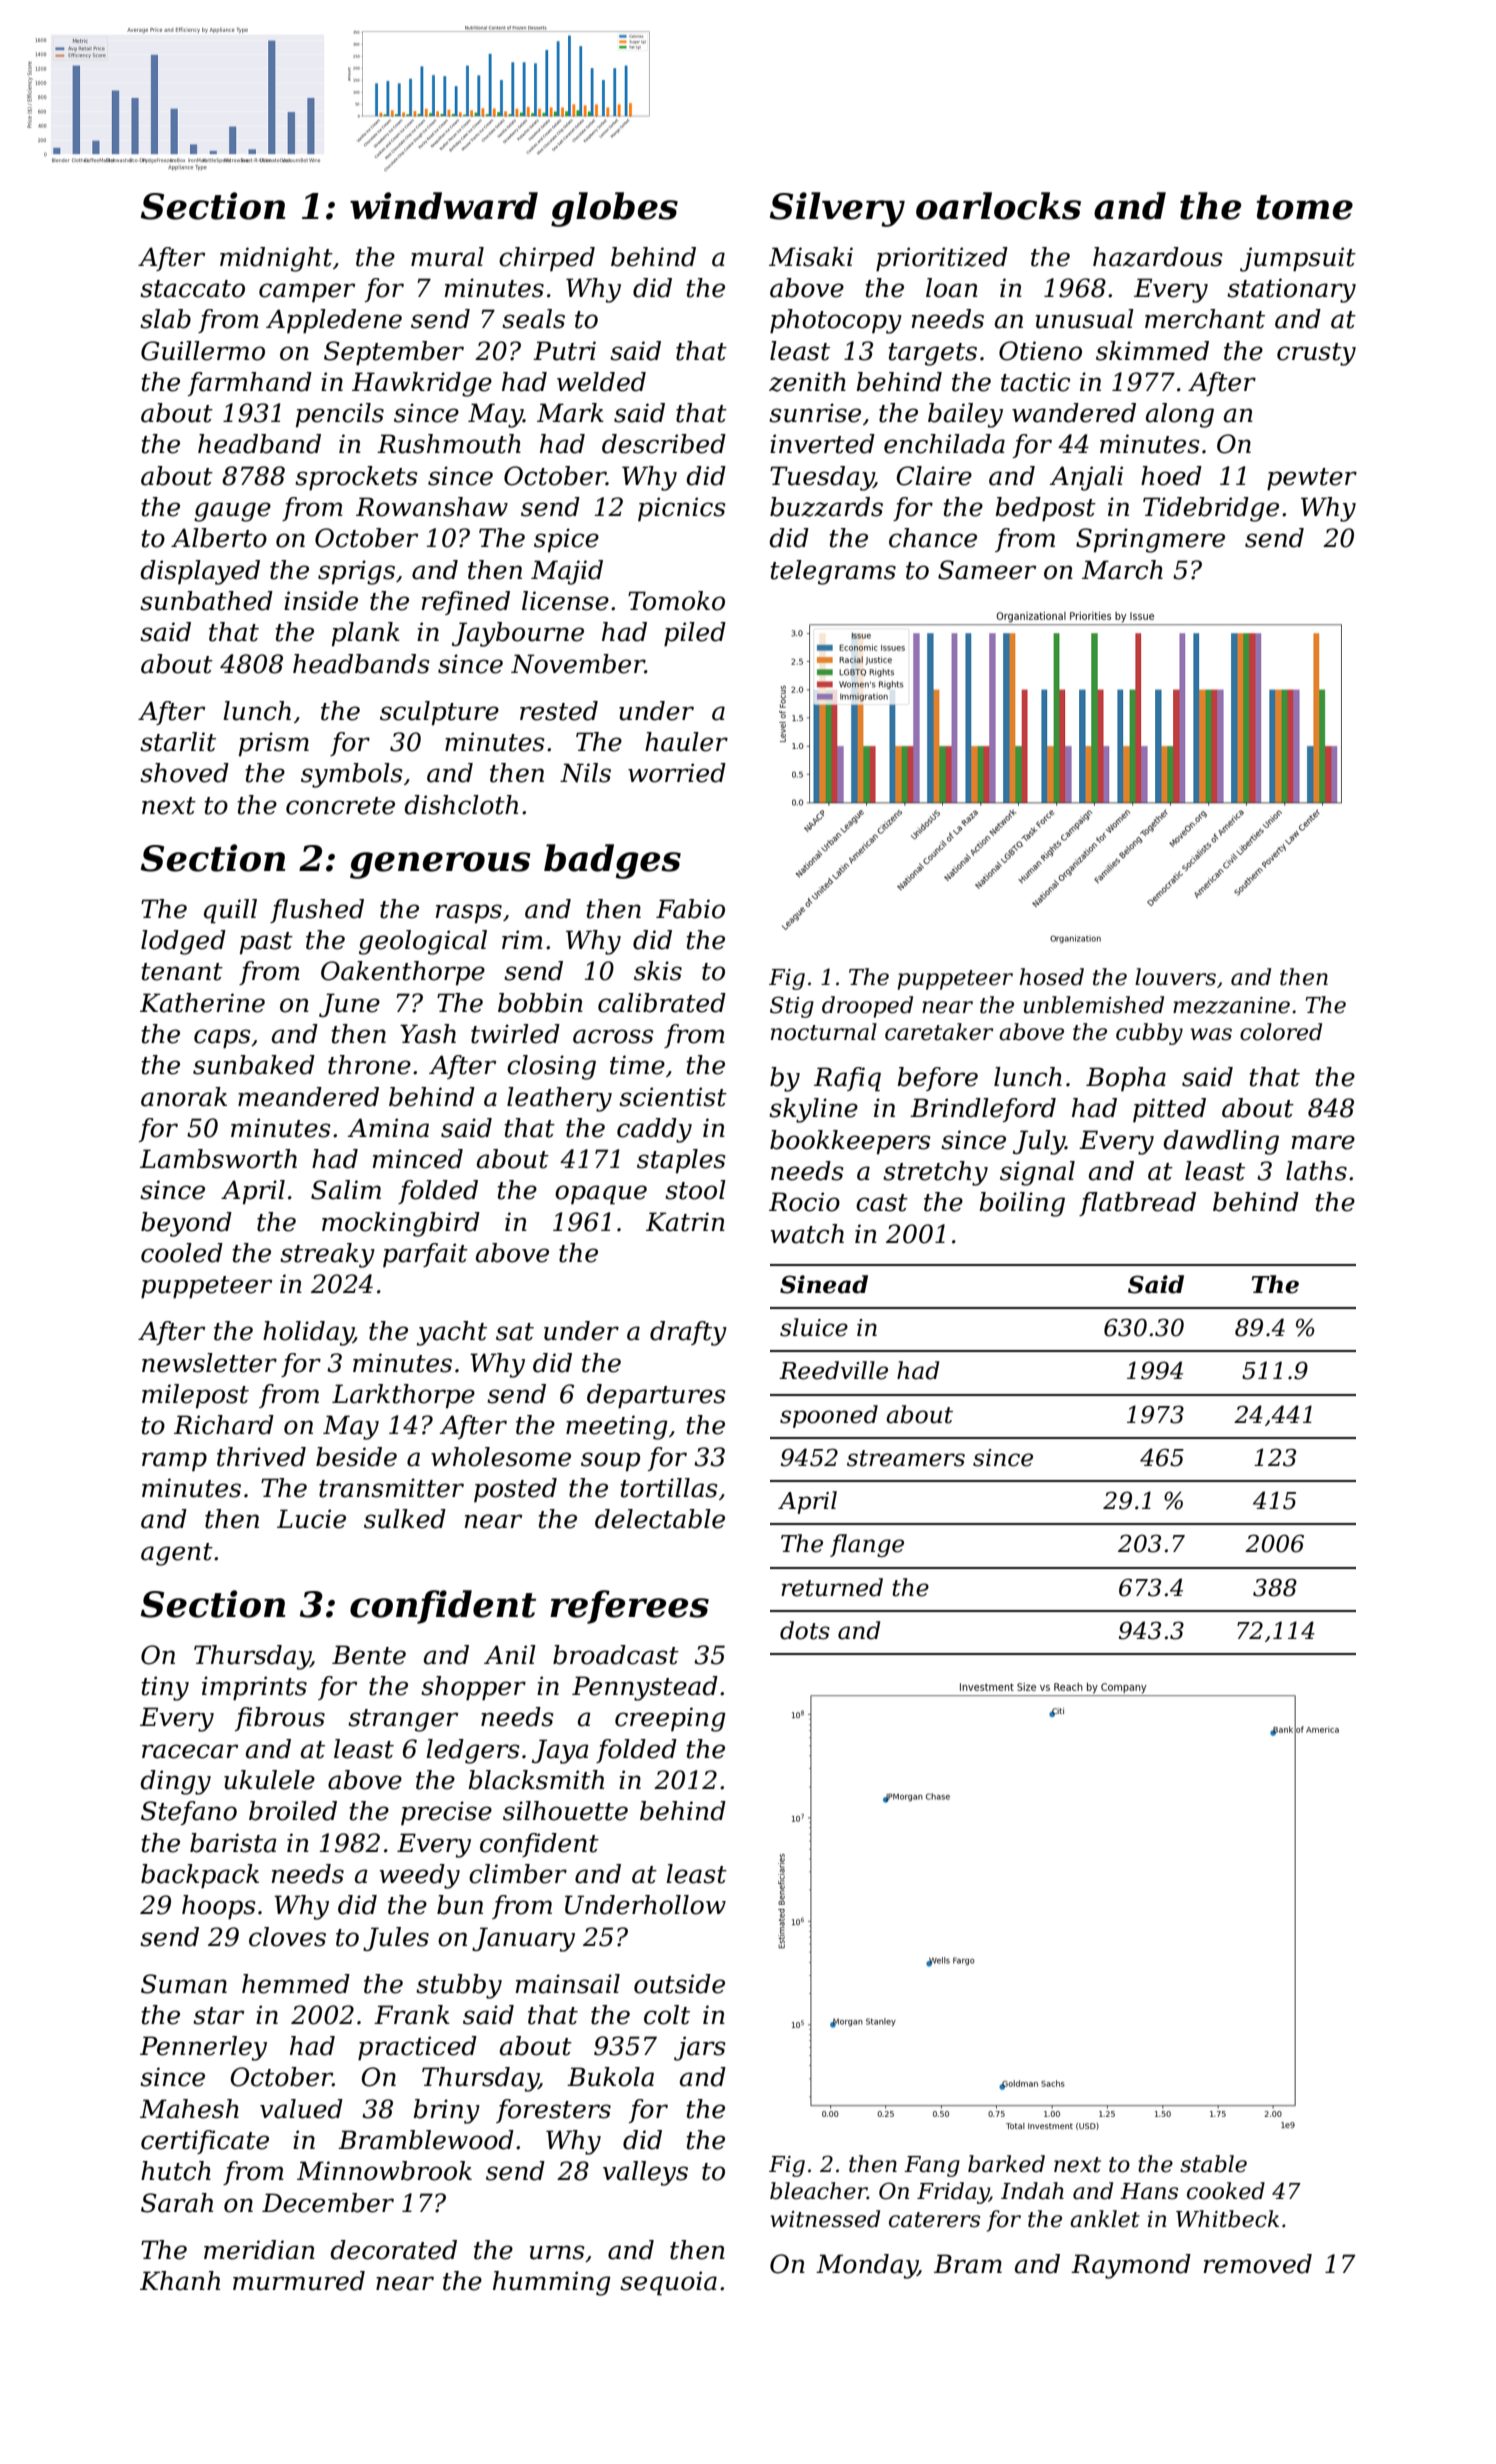 The image size is (1496, 2464). Describe the element at coordinates (165, 319) in the document. I see `slab` at that location.
